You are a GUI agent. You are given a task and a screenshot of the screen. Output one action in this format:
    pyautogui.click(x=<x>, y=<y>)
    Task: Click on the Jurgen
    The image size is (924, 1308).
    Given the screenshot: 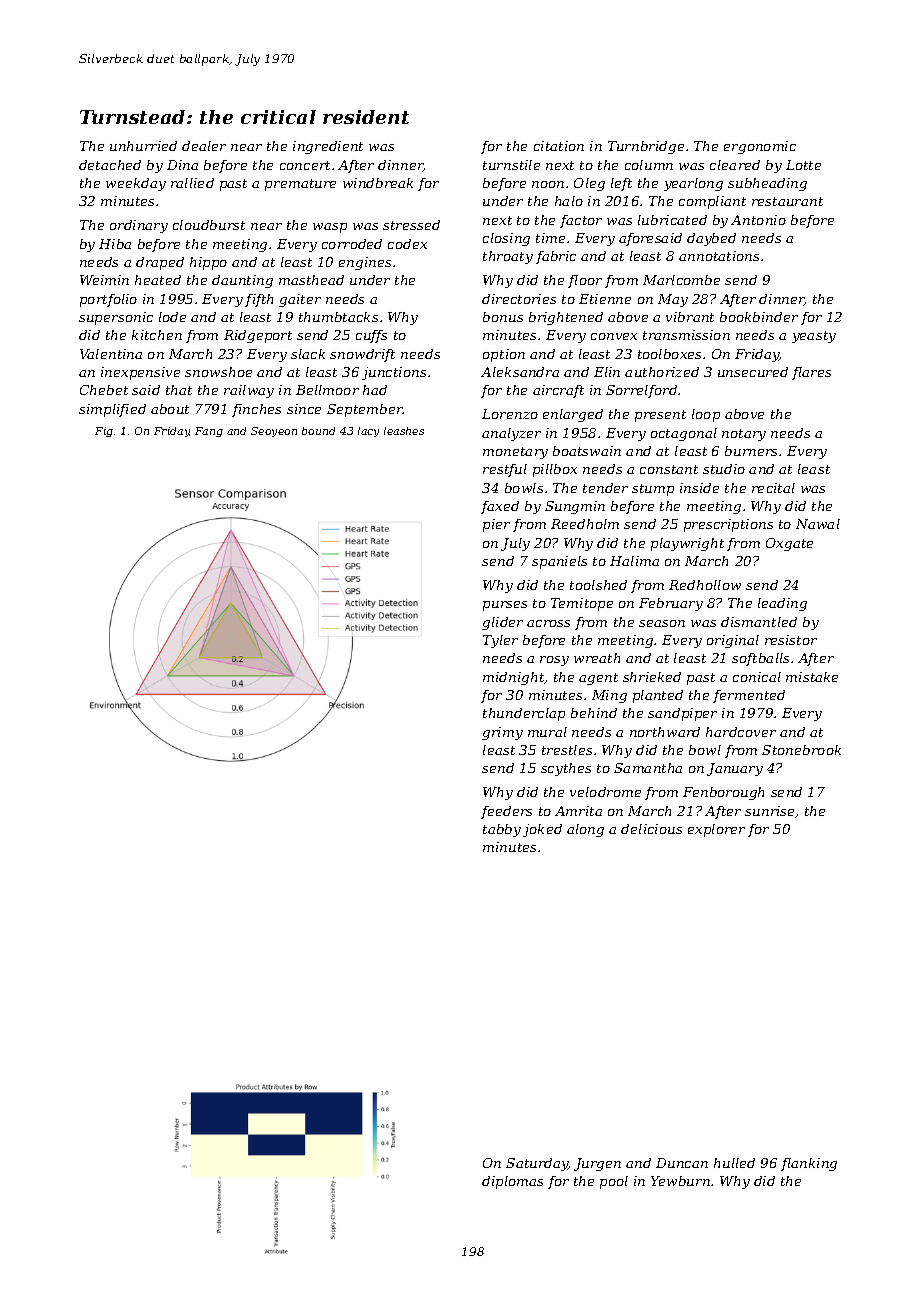 What is the action you would take?
    pyautogui.click(x=597, y=1164)
